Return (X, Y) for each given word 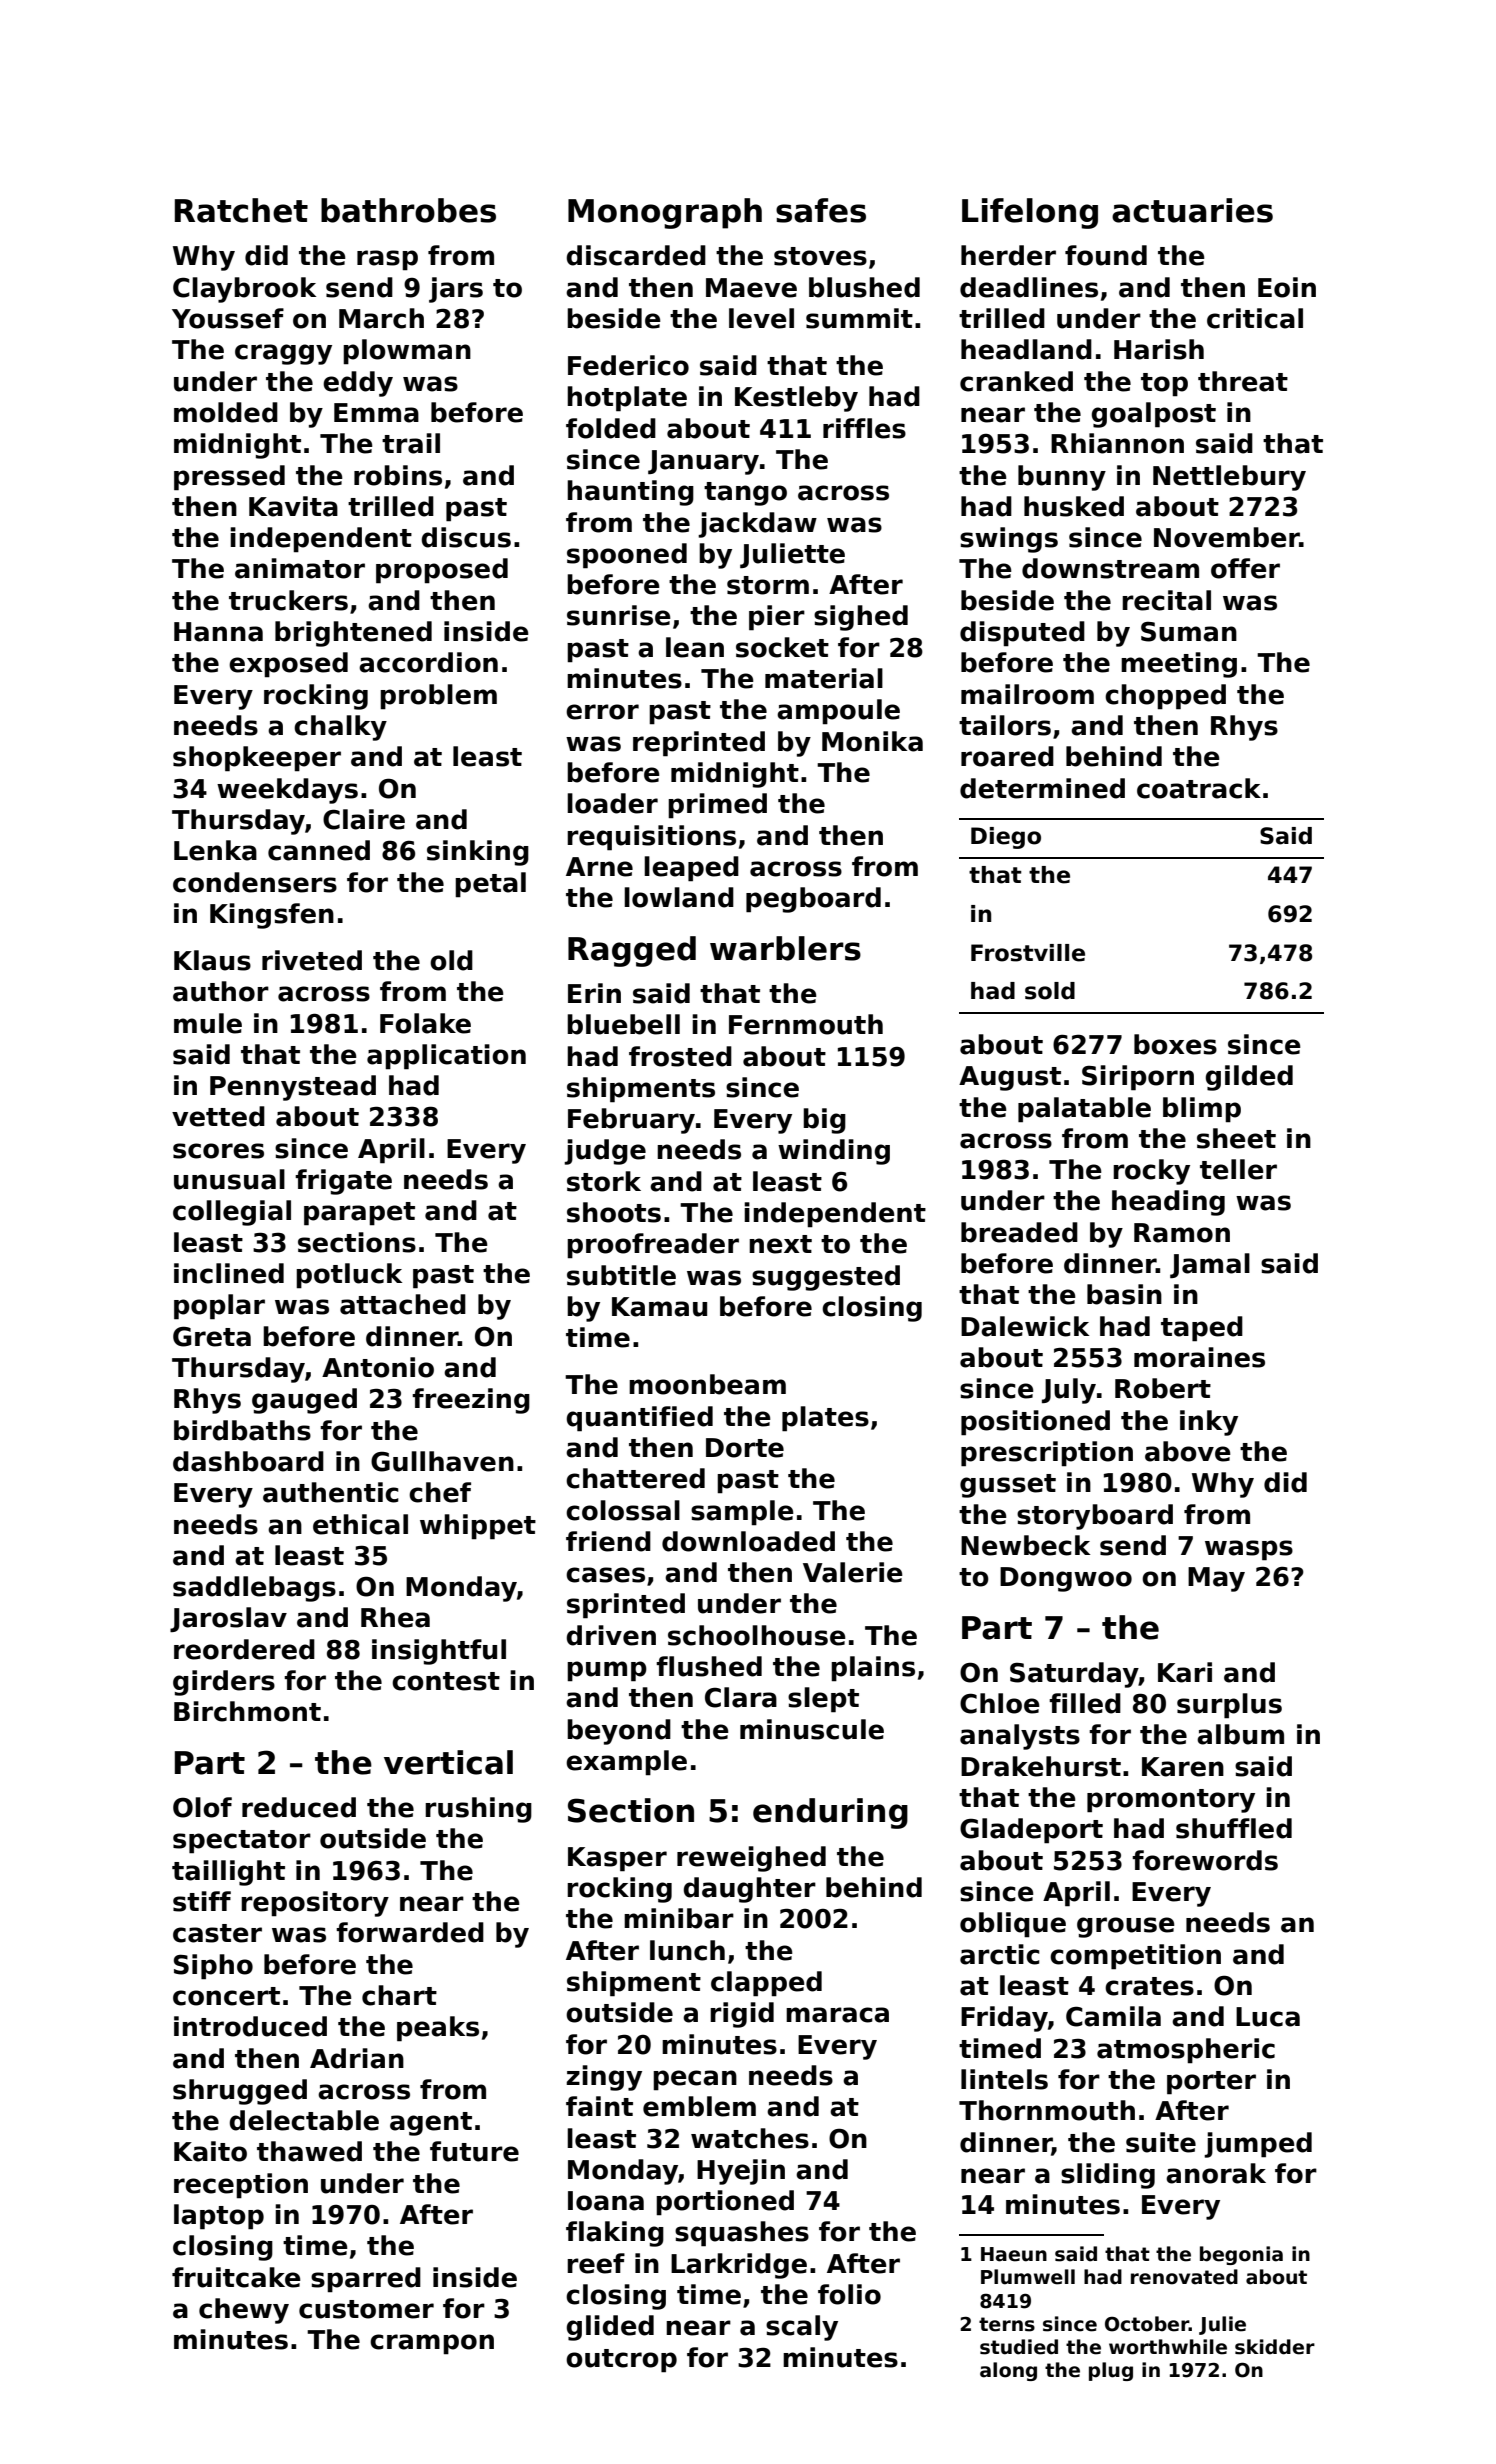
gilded (1249, 1078)
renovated (1184, 2277)
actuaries (1192, 210)
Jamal (1210, 1265)
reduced (299, 1807)
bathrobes (408, 210)
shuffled (1234, 1828)
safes (821, 210)
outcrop (621, 2361)
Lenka (215, 850)
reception (241, 2186)
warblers (785, 948)
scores (218, 1151)
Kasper (617, 1859)
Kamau (659, 1307)
